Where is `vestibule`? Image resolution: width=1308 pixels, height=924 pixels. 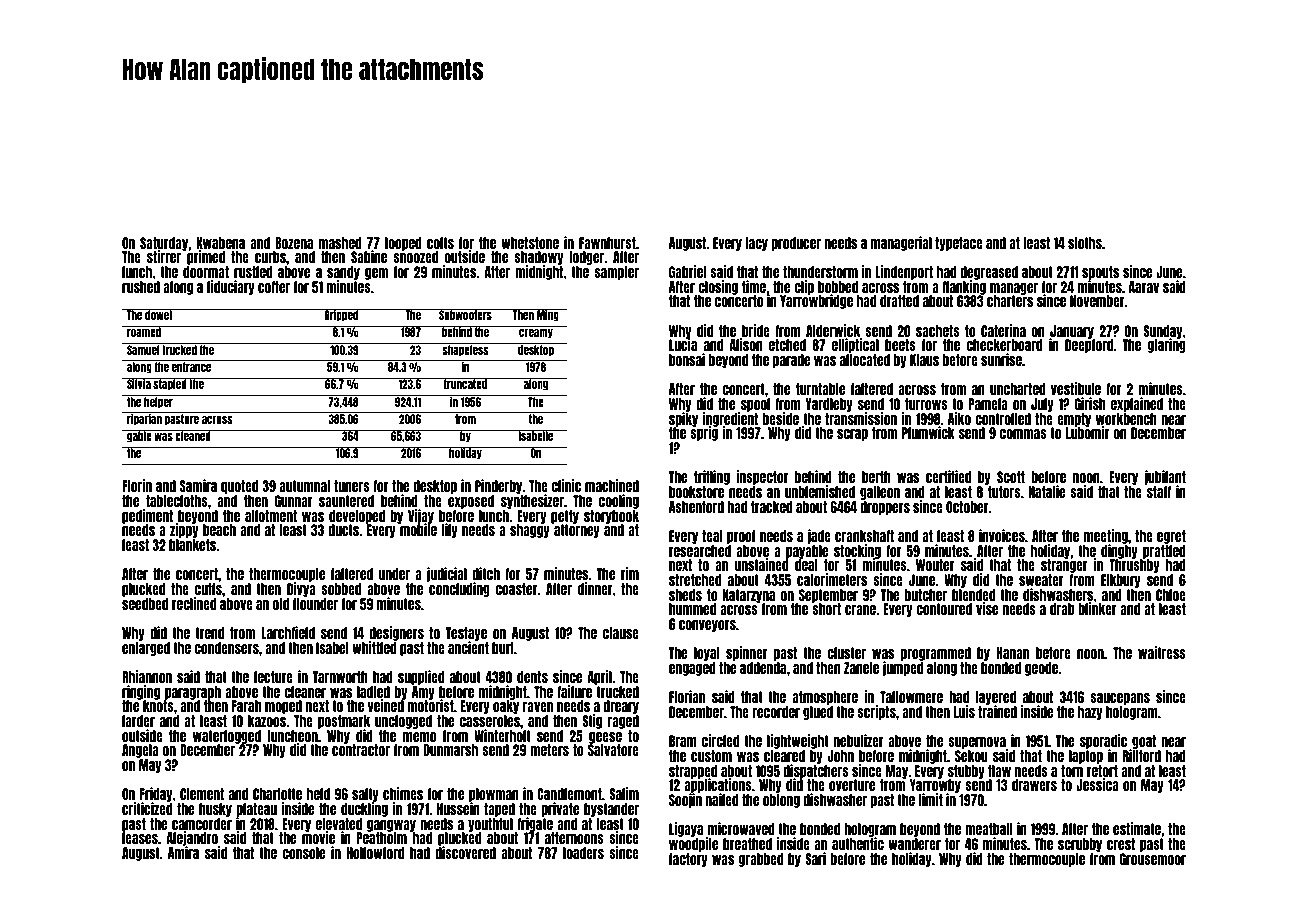
vestibule is located at coordinates (1076, 388).
